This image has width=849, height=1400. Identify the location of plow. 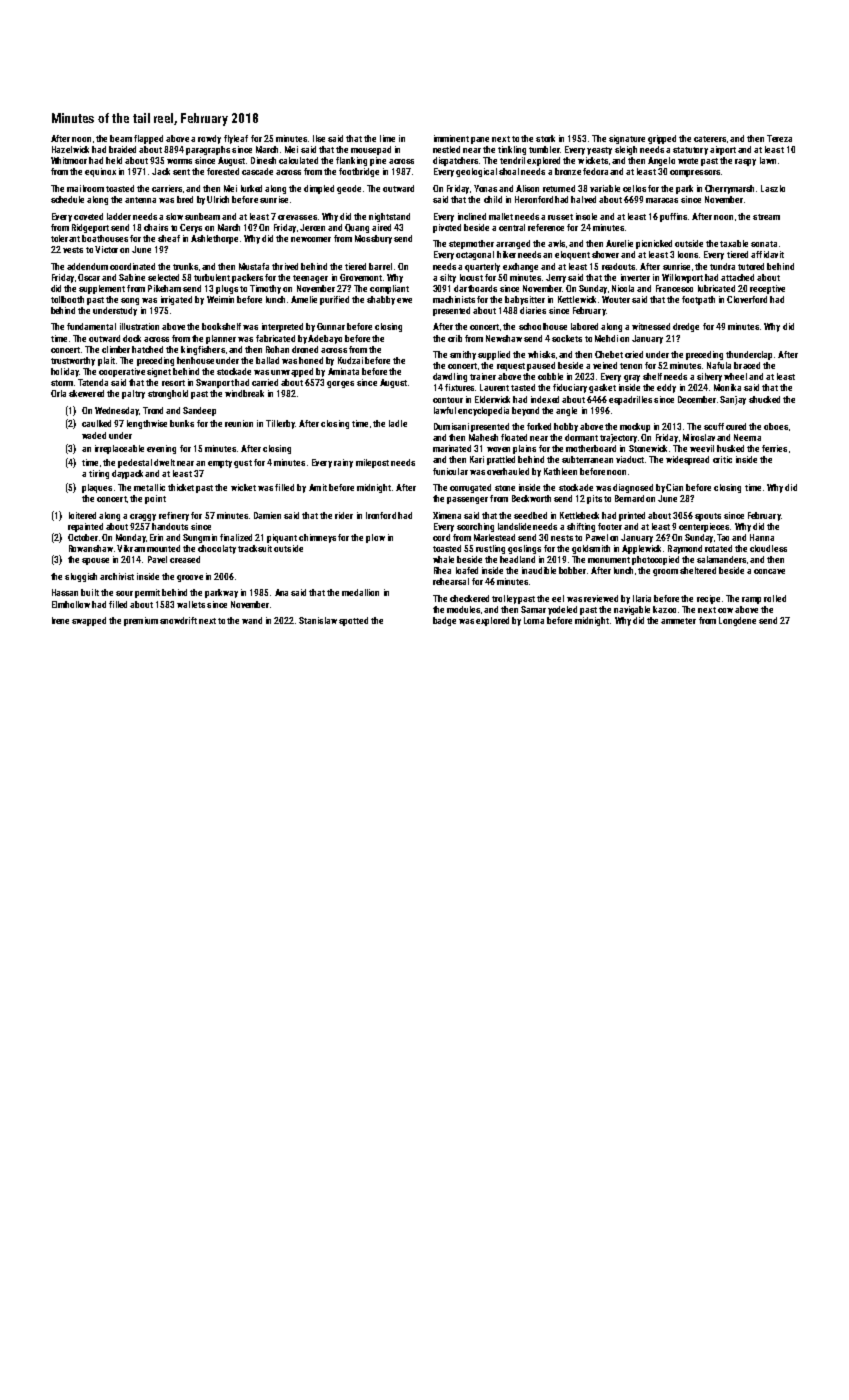
(375, 538).
